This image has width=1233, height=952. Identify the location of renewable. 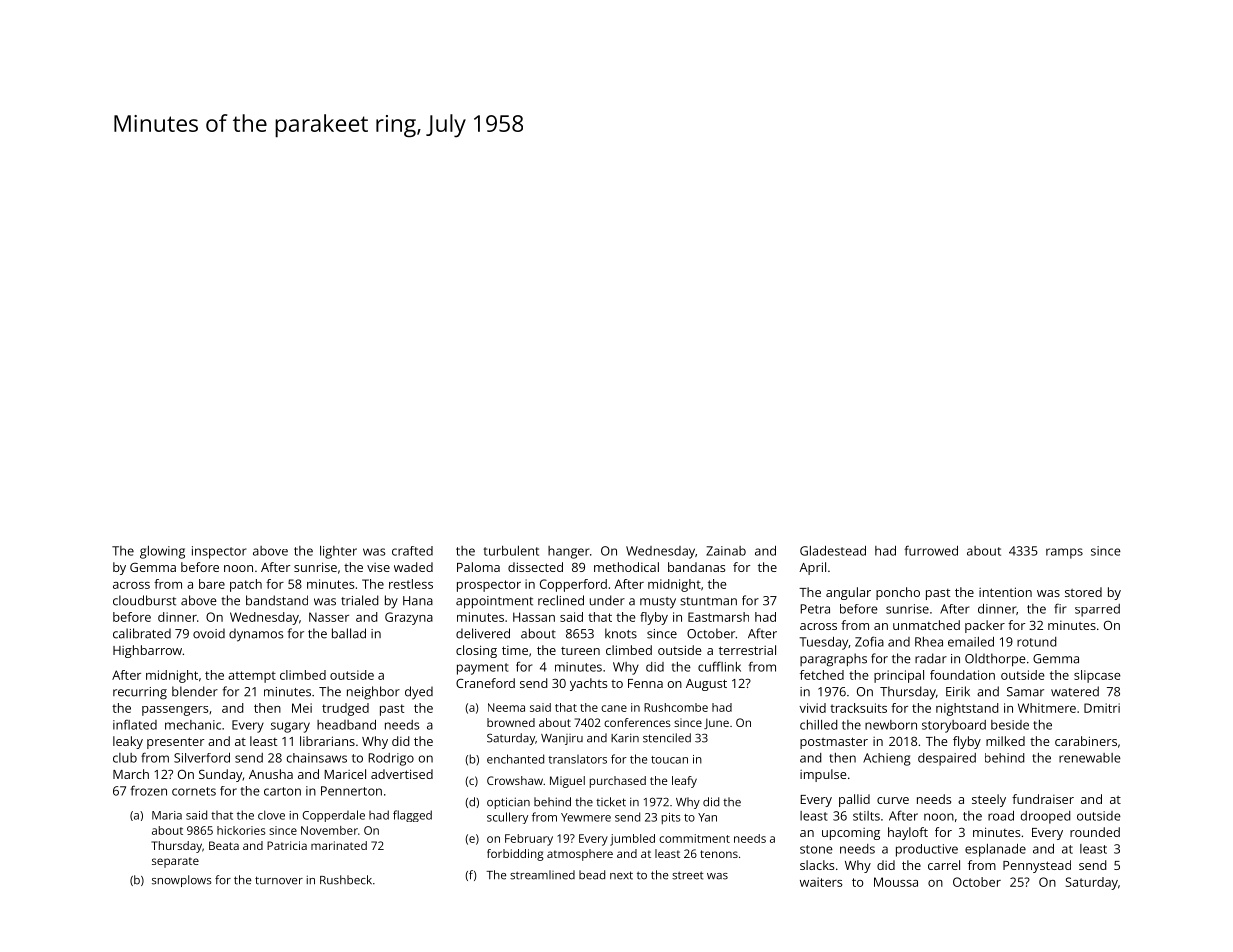
(1090, 758).
